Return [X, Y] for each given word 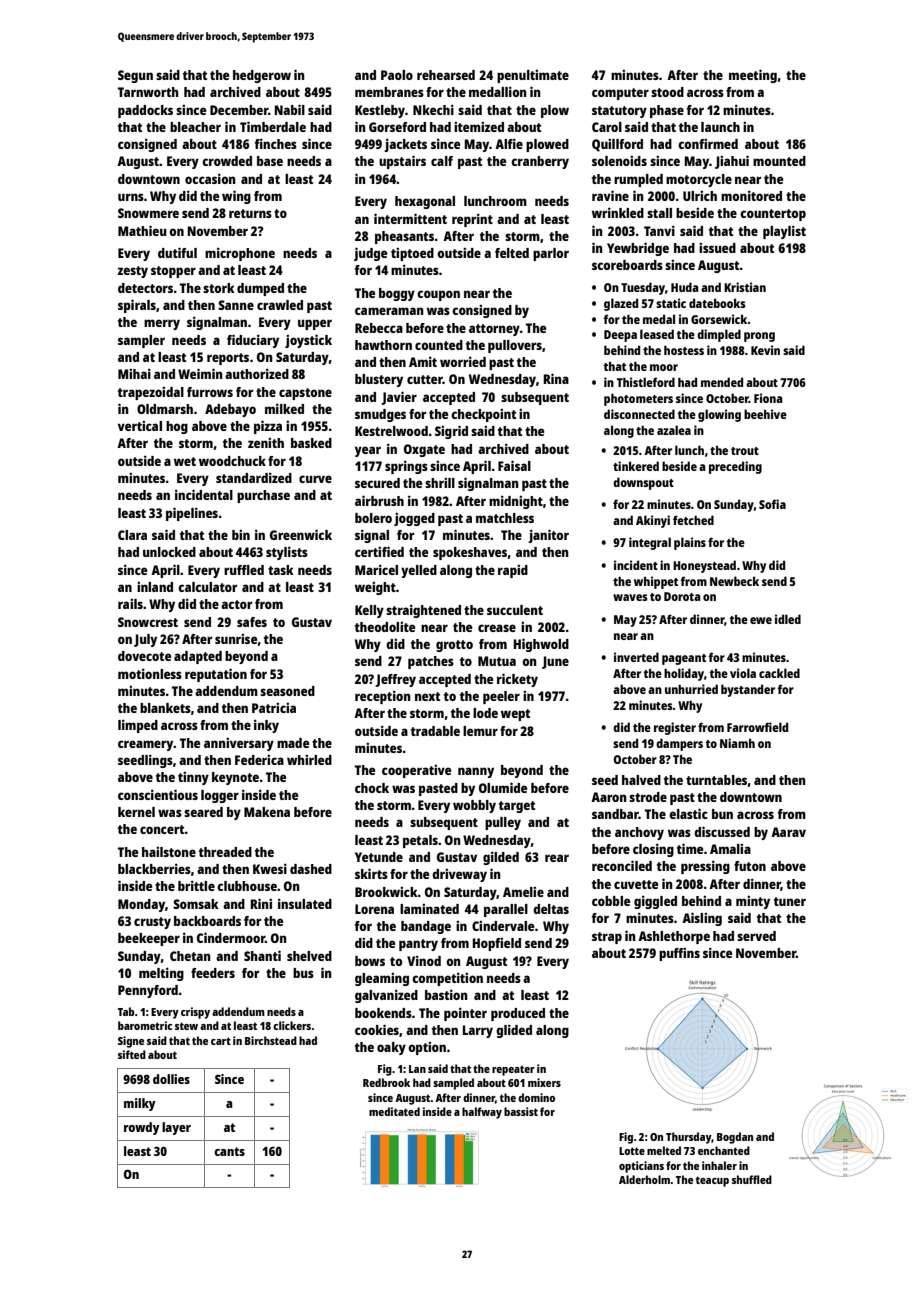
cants [229, 1151]
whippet [656, 582]
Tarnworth [148, 92]
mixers [544, 1082]
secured [377, 483]
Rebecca [379, 328]
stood [667, 92]
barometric [145, 1025]
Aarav [788, 832]
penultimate [533, 76]
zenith [266, 443]
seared [203, 812]
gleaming [382, 979]
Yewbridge [638, 249]
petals [420, 841]
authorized [257, 373]
